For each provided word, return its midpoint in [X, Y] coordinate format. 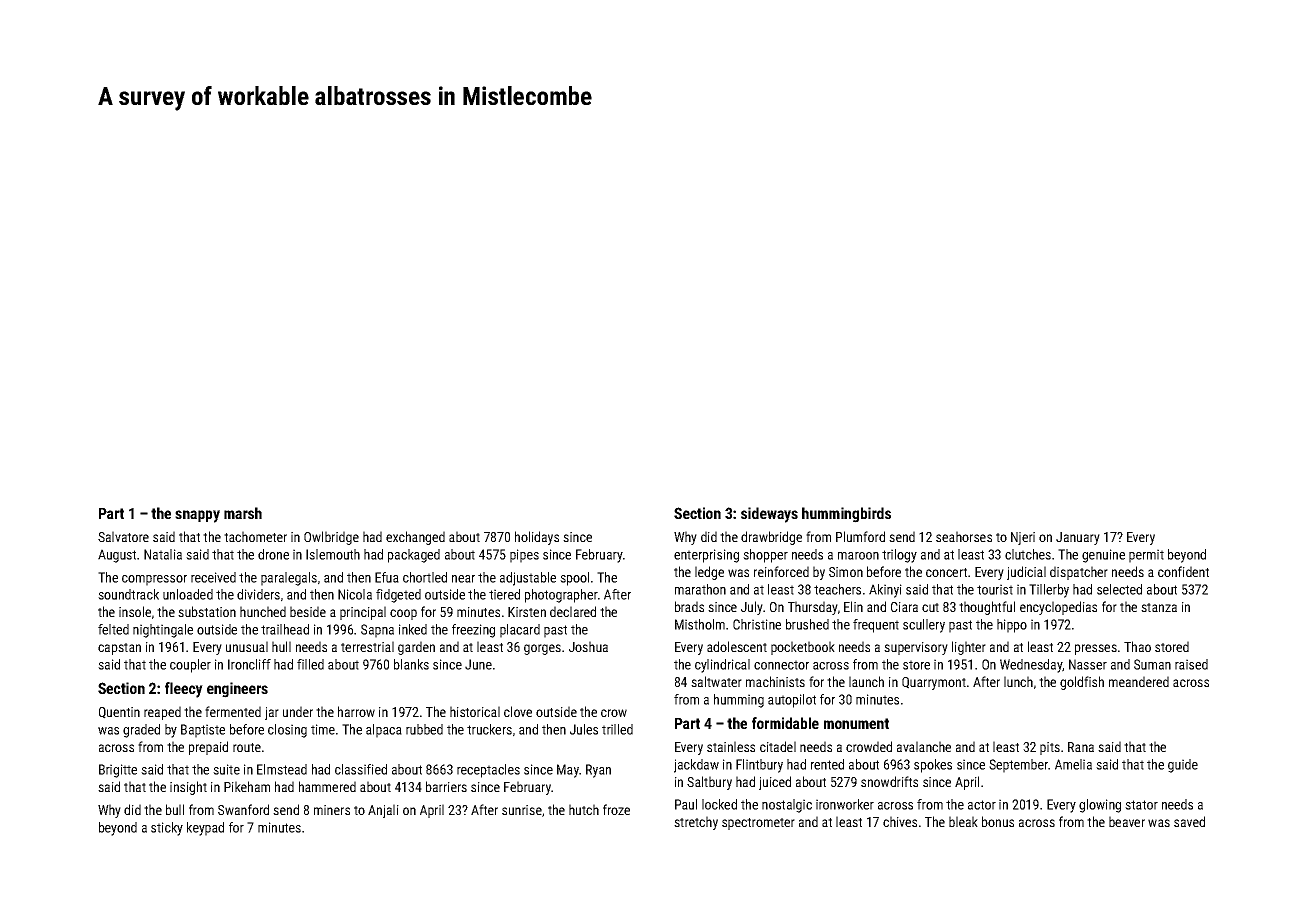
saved [1189, 821]
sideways [769, 515]
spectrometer [758, 824]
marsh [243, 513]
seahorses [964, 536]
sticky [167, 829]
